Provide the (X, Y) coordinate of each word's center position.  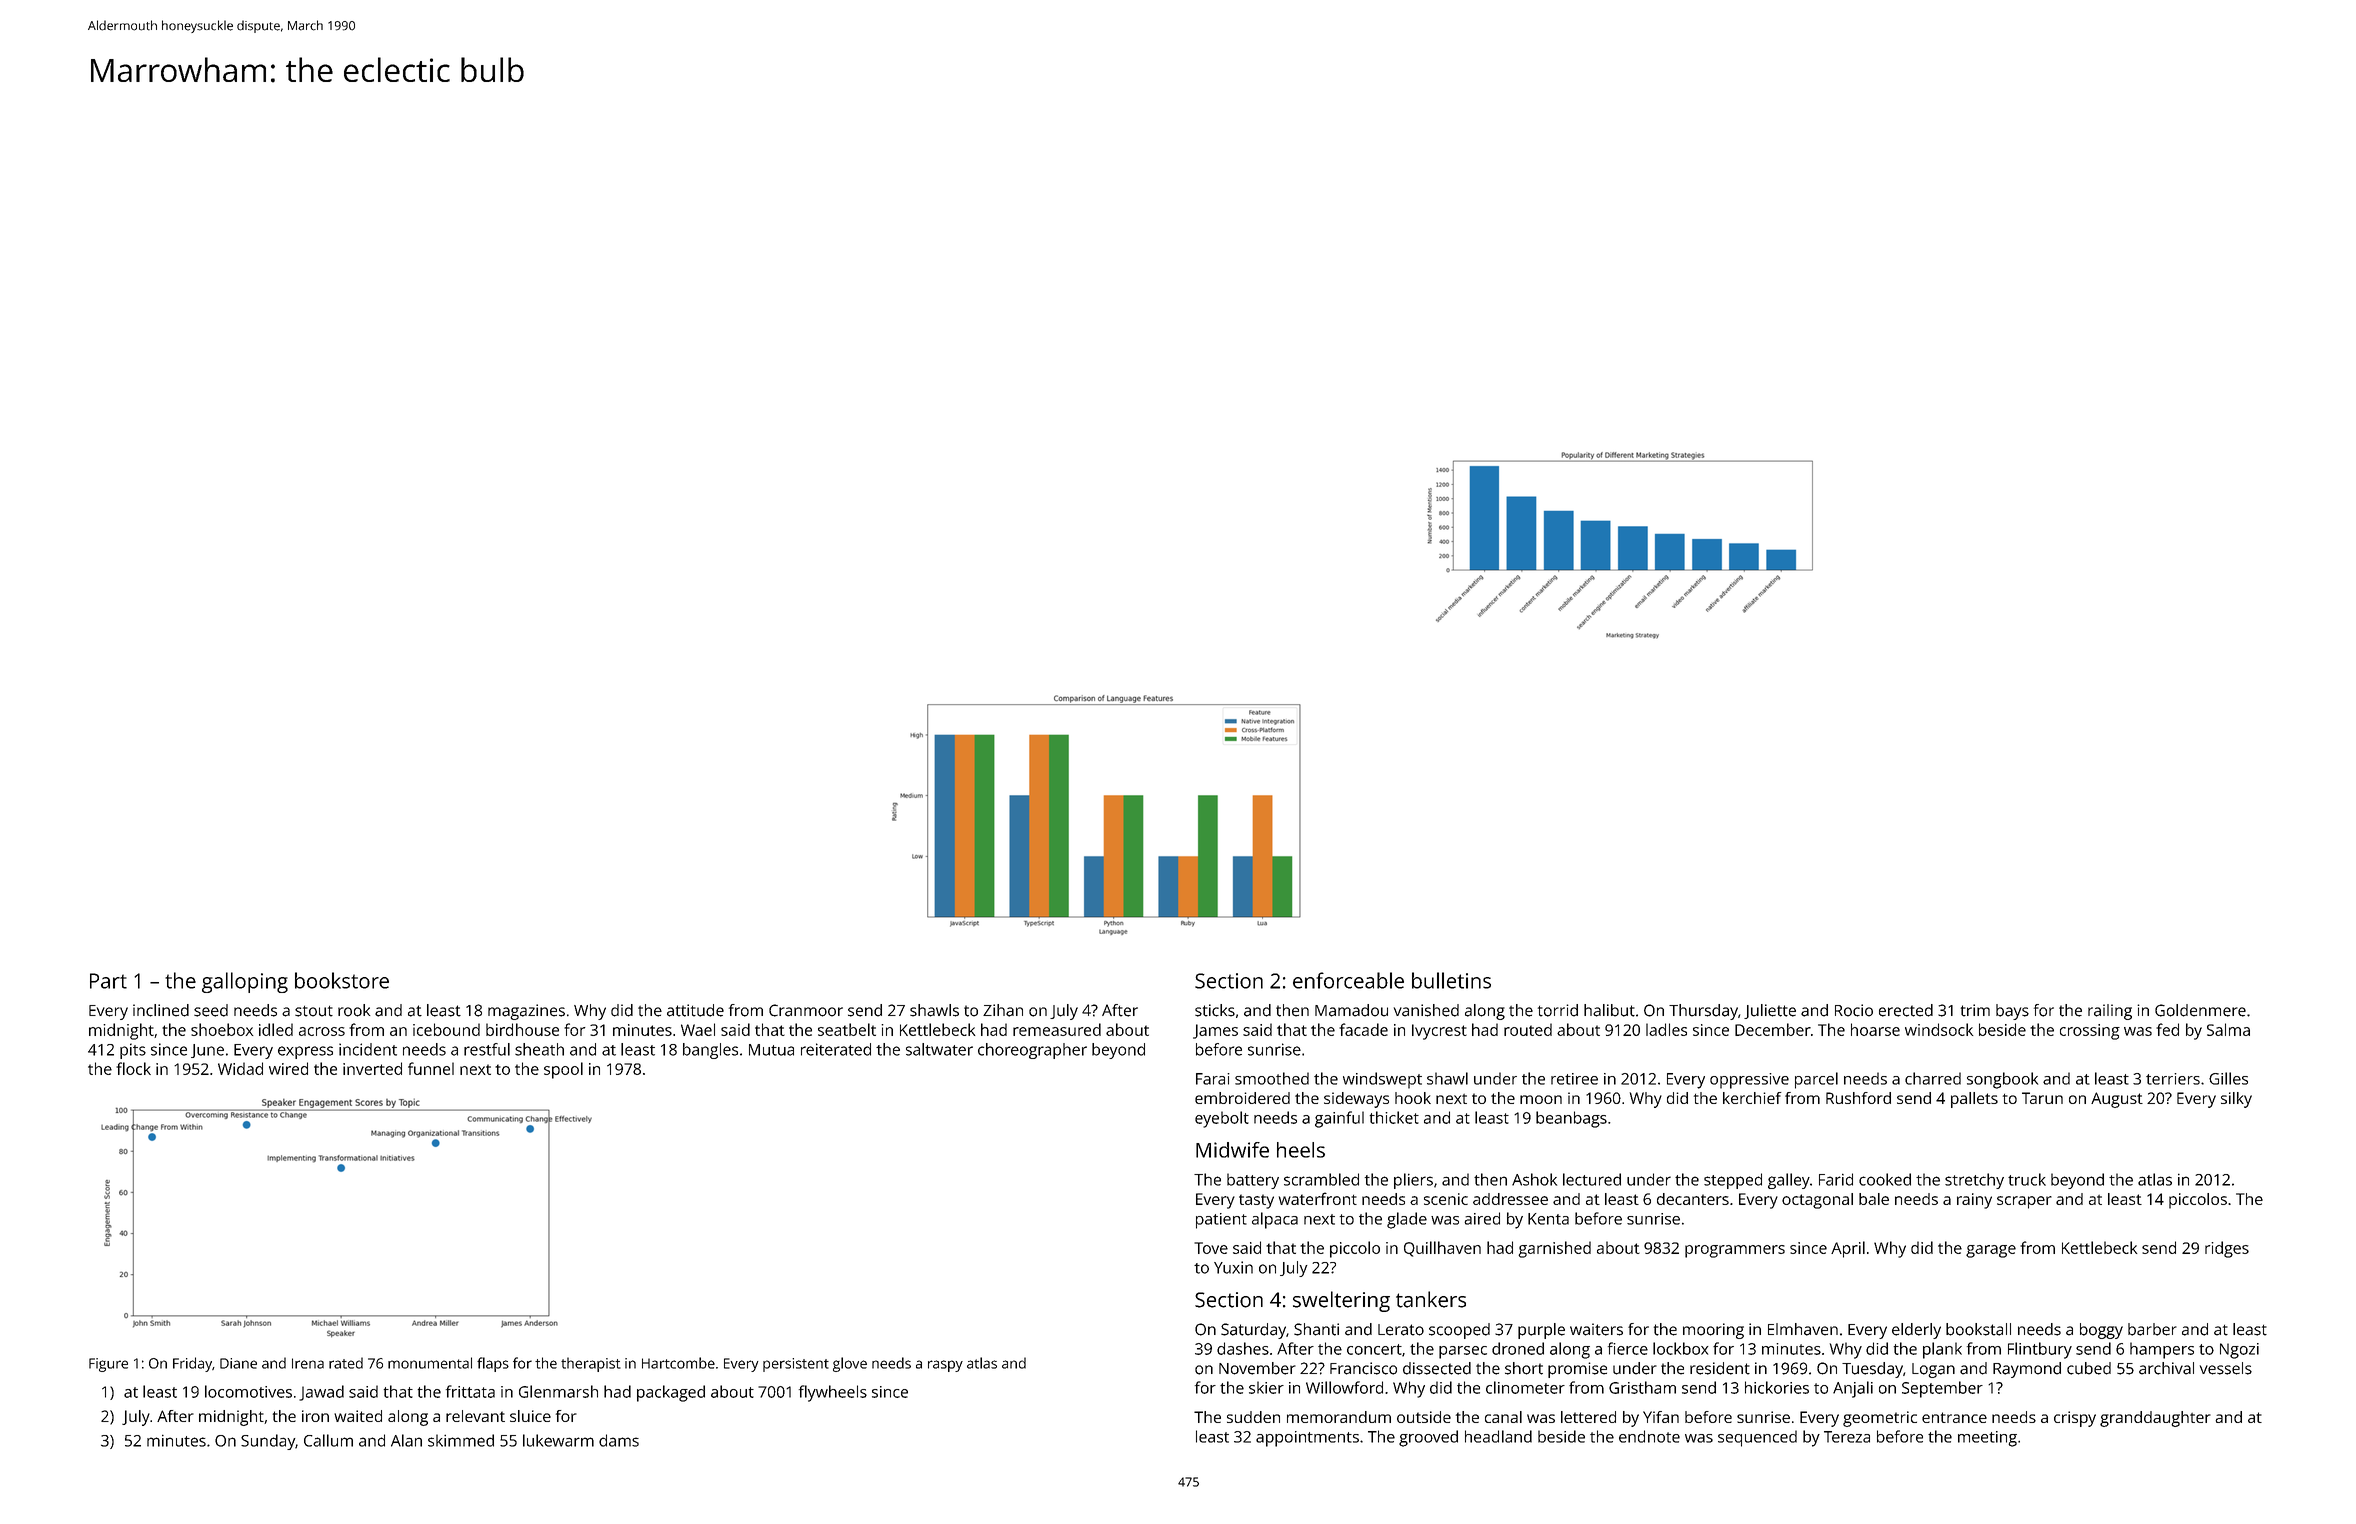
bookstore (342, 980)
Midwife (1232, 1150)
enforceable (1348, 980)
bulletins (1451, 980)
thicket (1394, 1117)
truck (2027, 1179)
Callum (328, 1440)
